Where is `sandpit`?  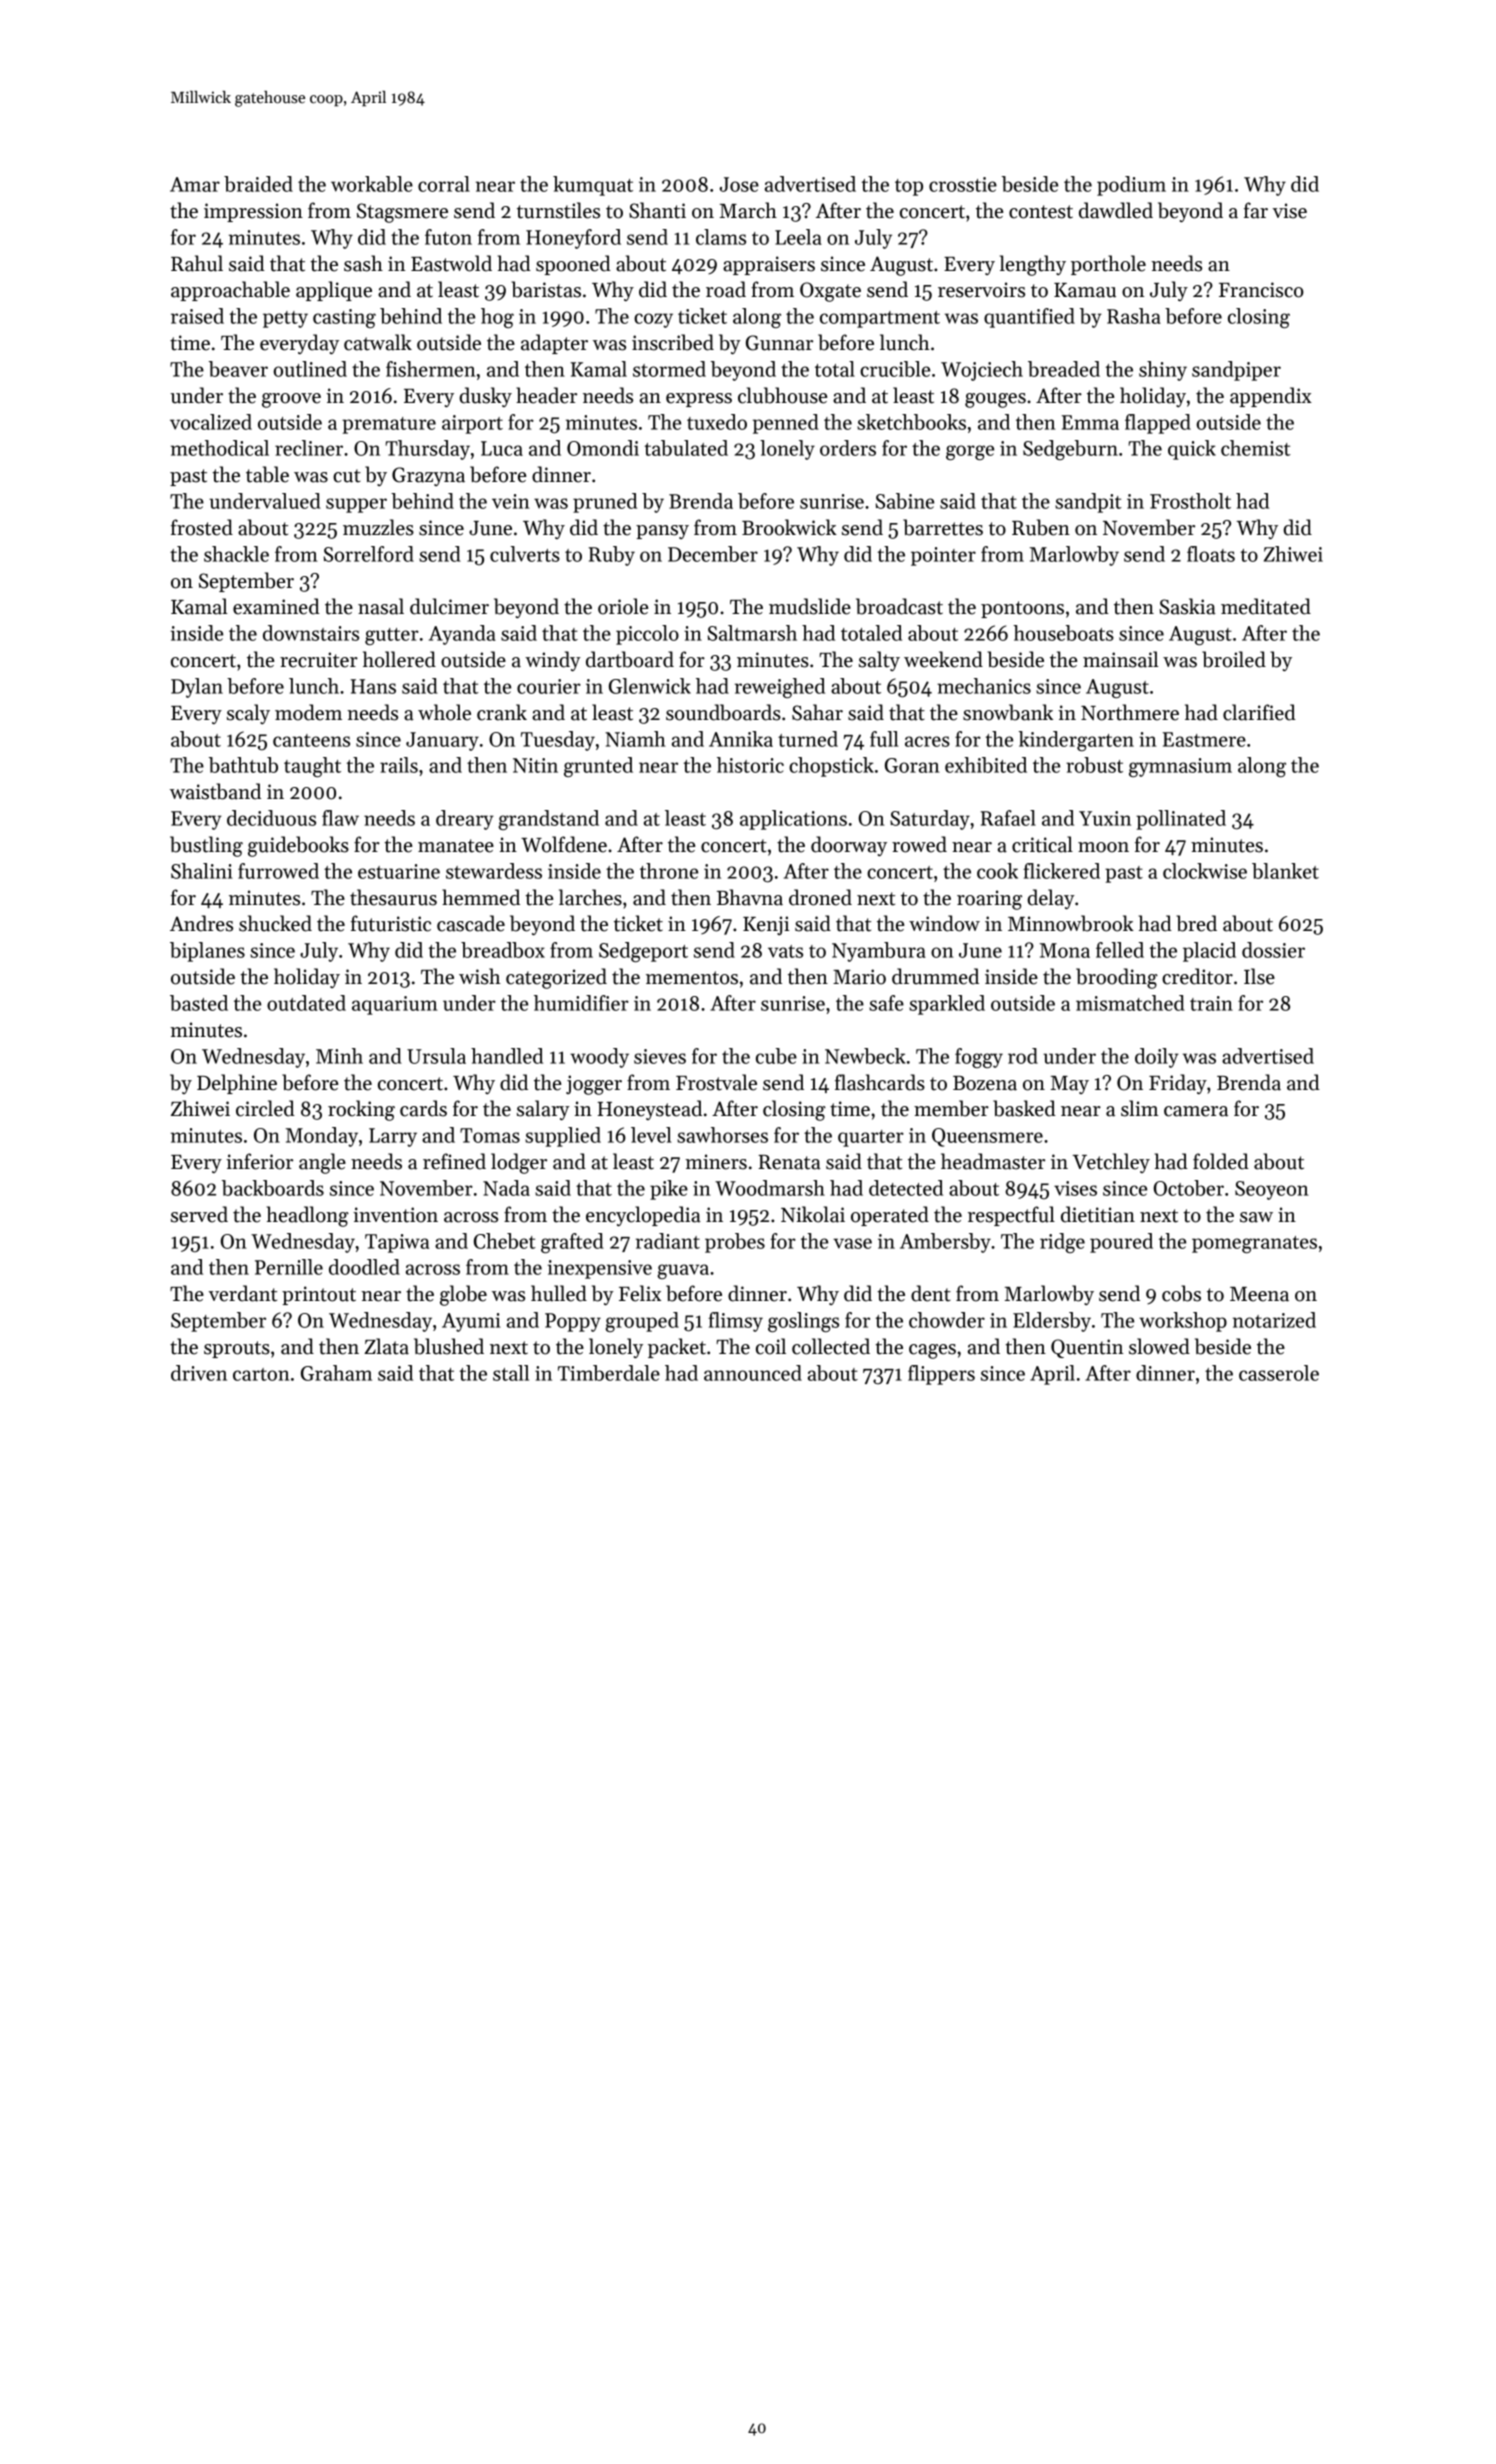 sandpit is located at coordinates (1088, 503).
